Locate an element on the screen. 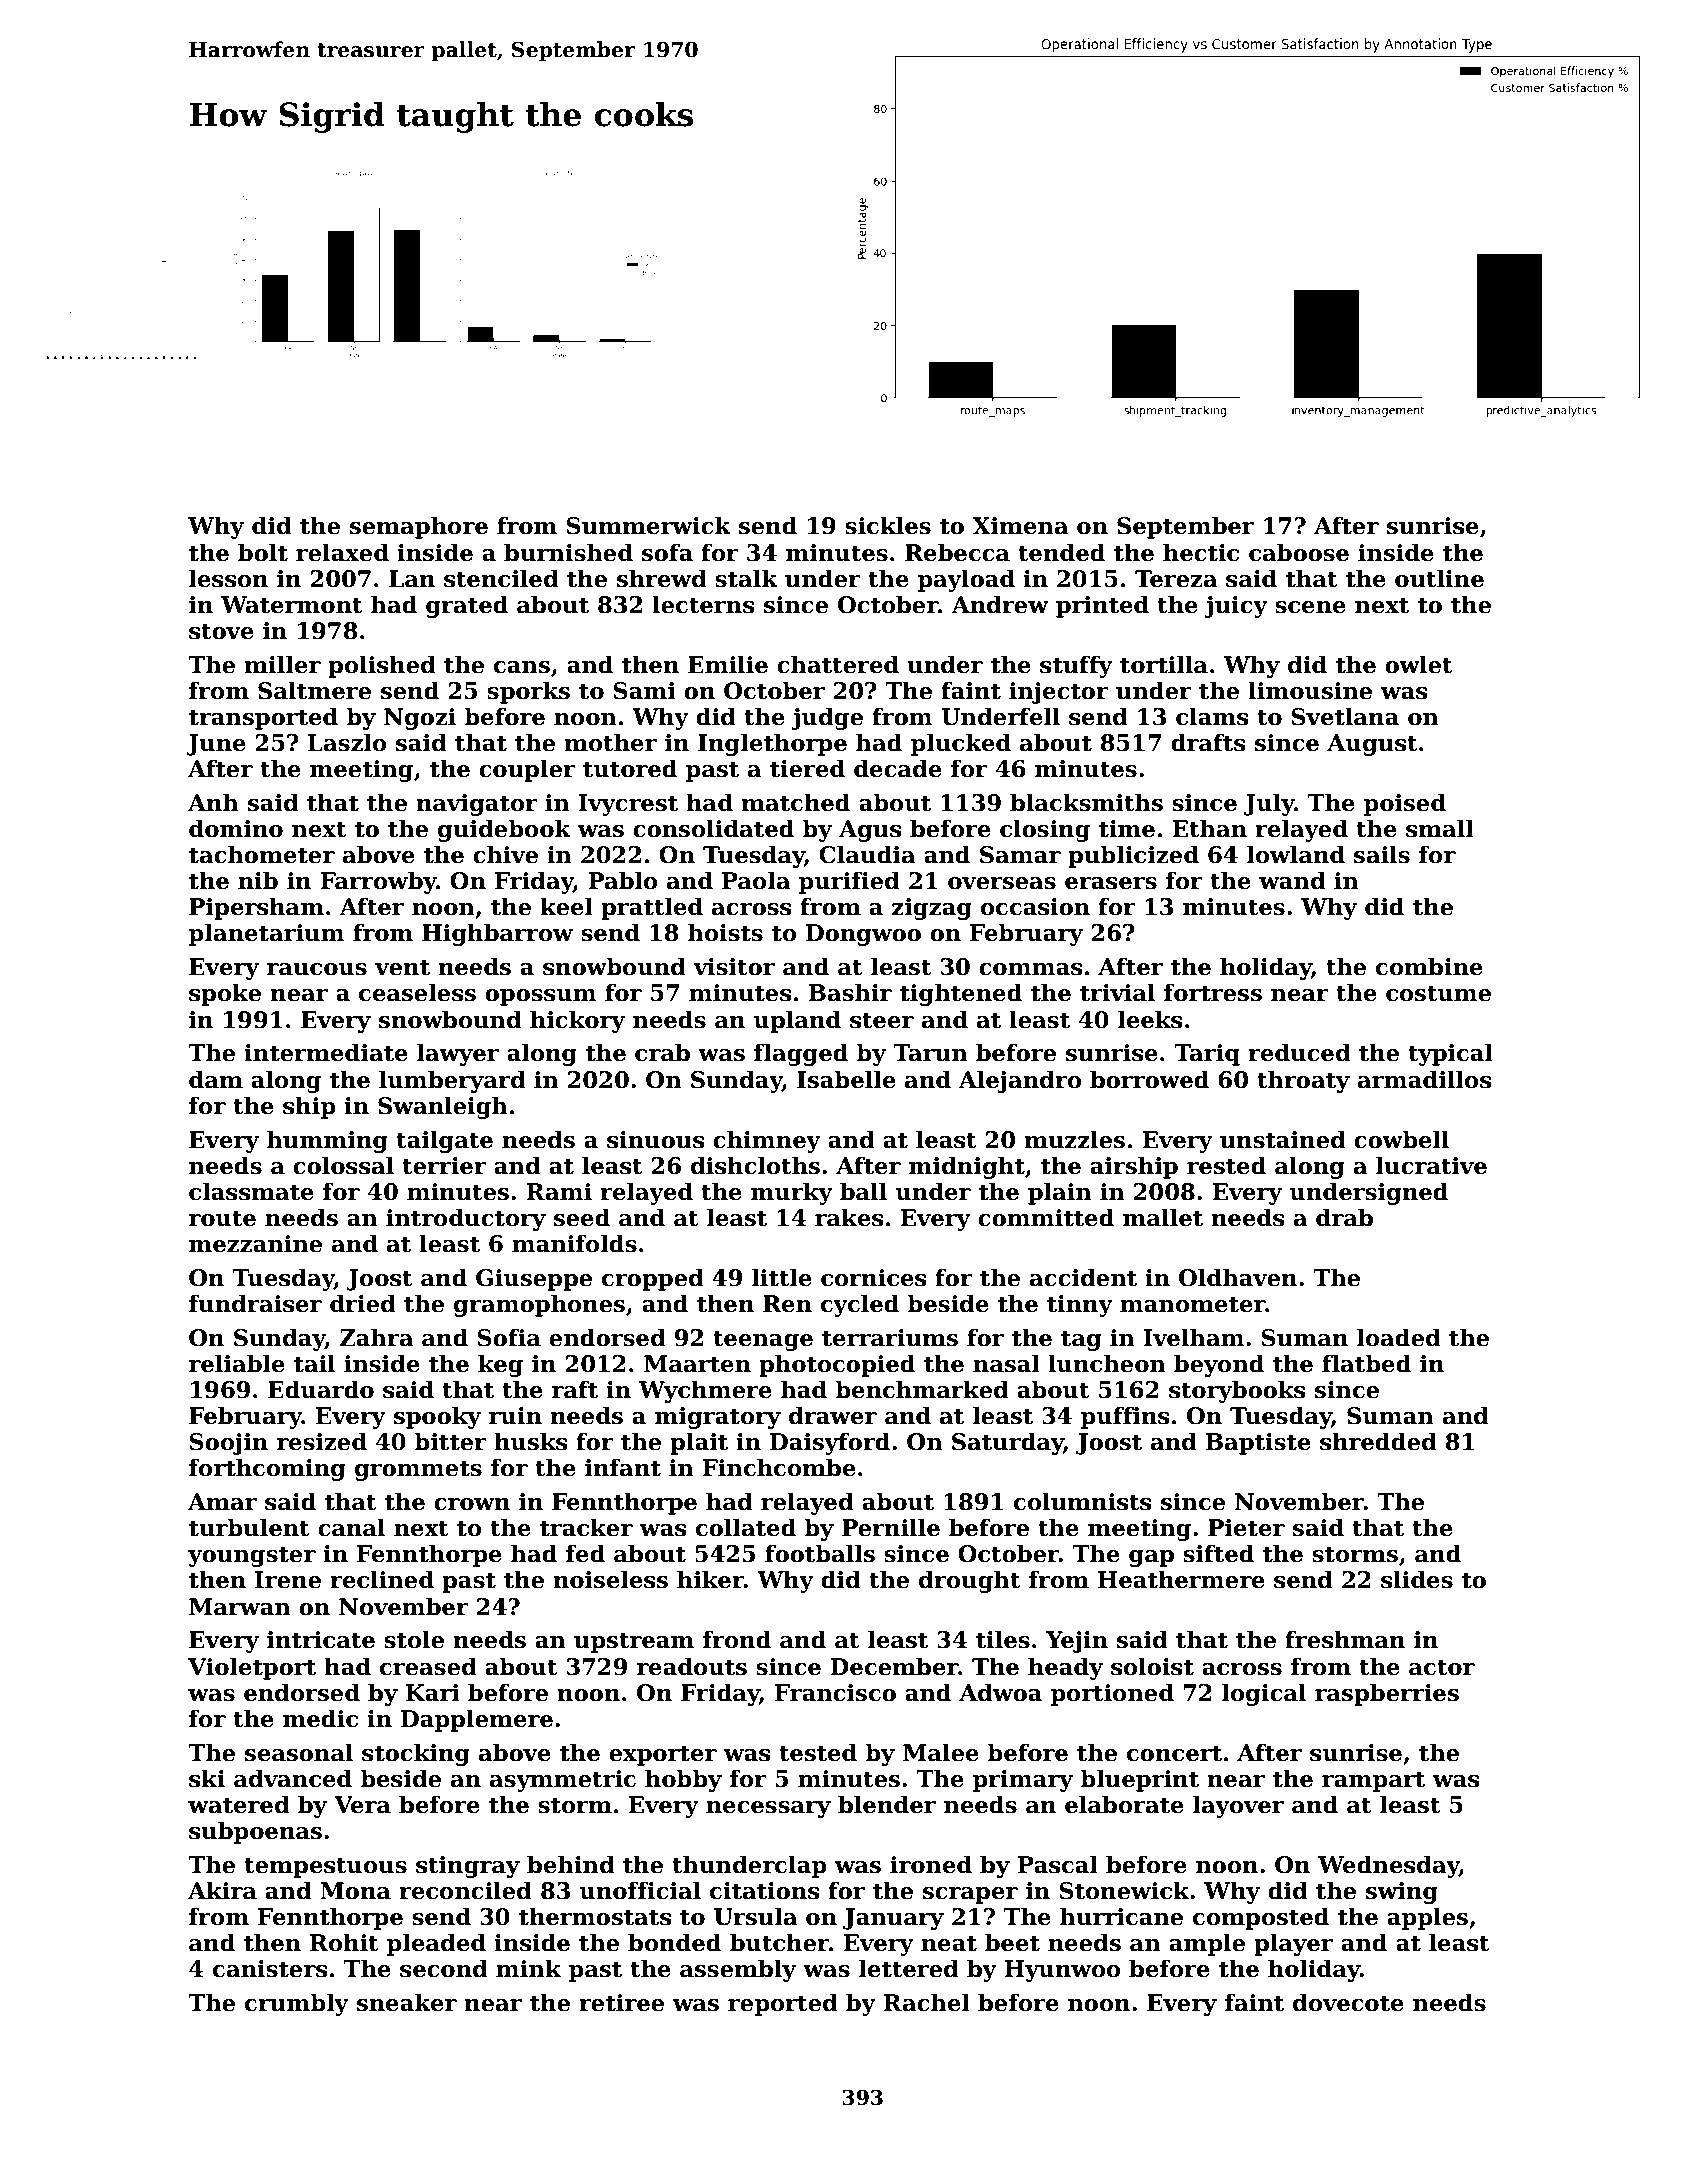  Irene is located at coordinates (288, 1580).
